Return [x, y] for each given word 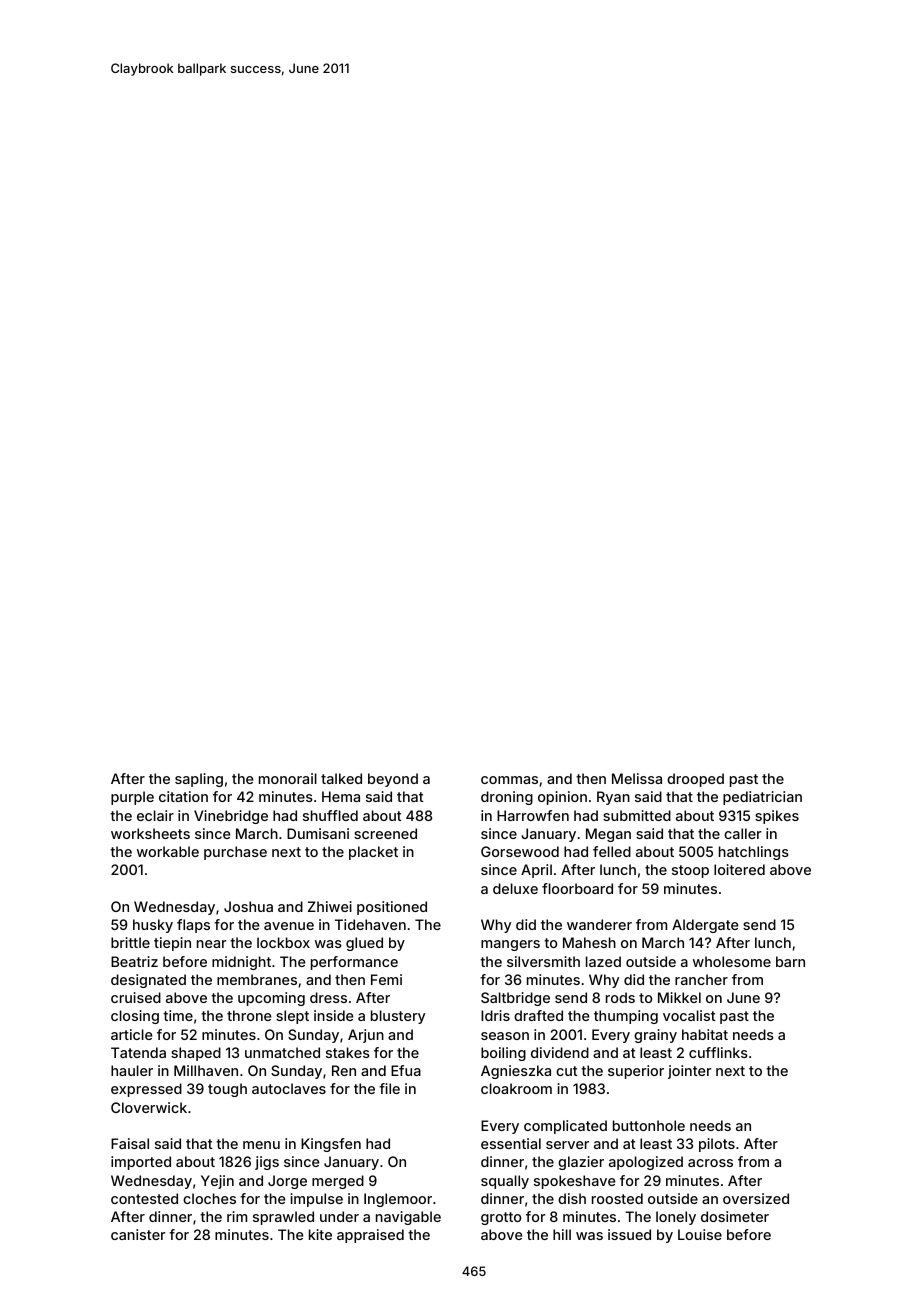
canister [138, 1234]
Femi [386, 979]
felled [612, 851]
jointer [689, 1072]
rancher [701, 979]
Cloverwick [149, 1107]
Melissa [637, 778]
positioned [392, 908]
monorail [288, 778]
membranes [257, 979]
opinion [562, 798]
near [211, 944]
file [389, 1088]
